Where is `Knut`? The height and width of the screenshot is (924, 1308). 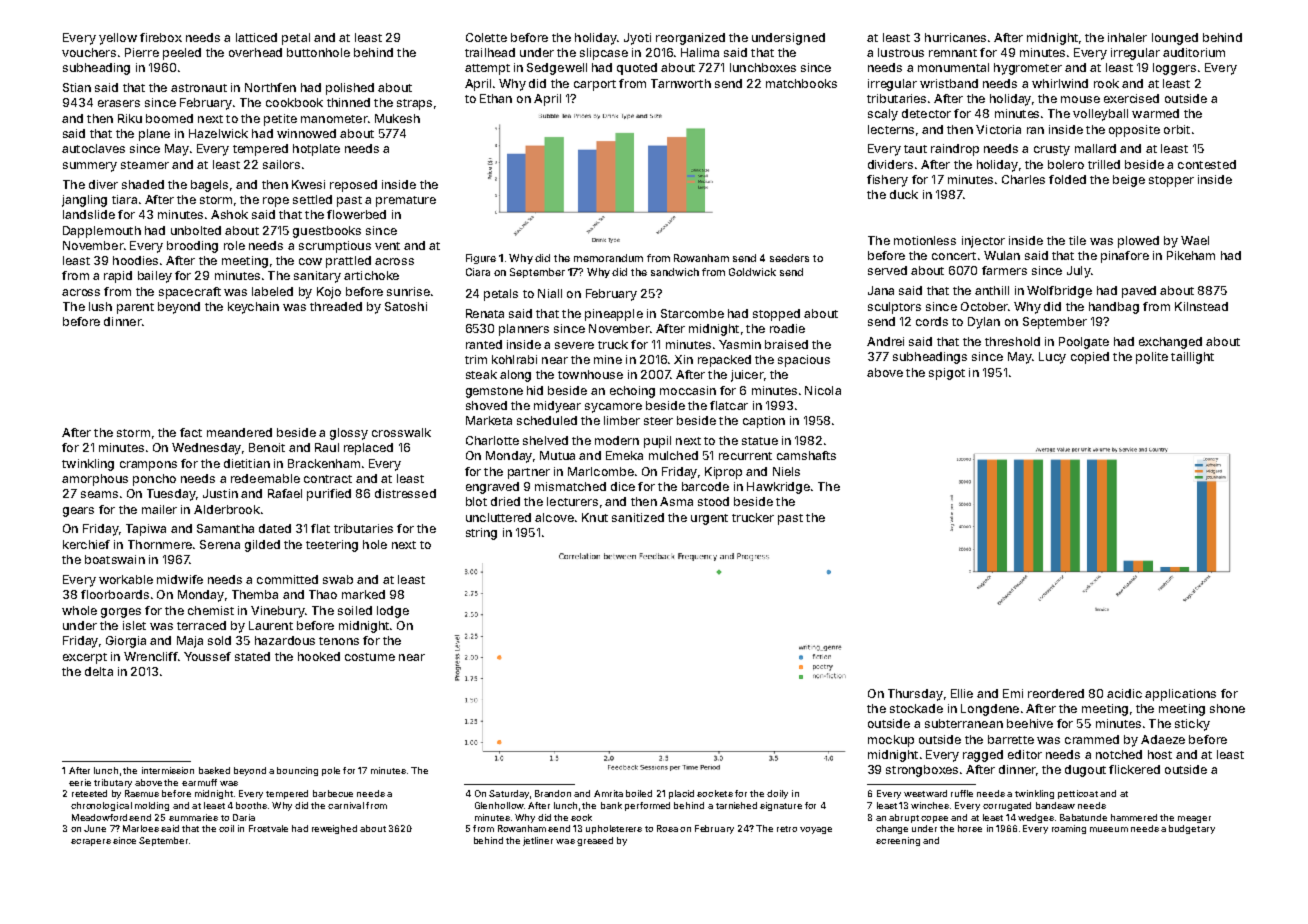
Knut is located at coordinates (595, 517).
